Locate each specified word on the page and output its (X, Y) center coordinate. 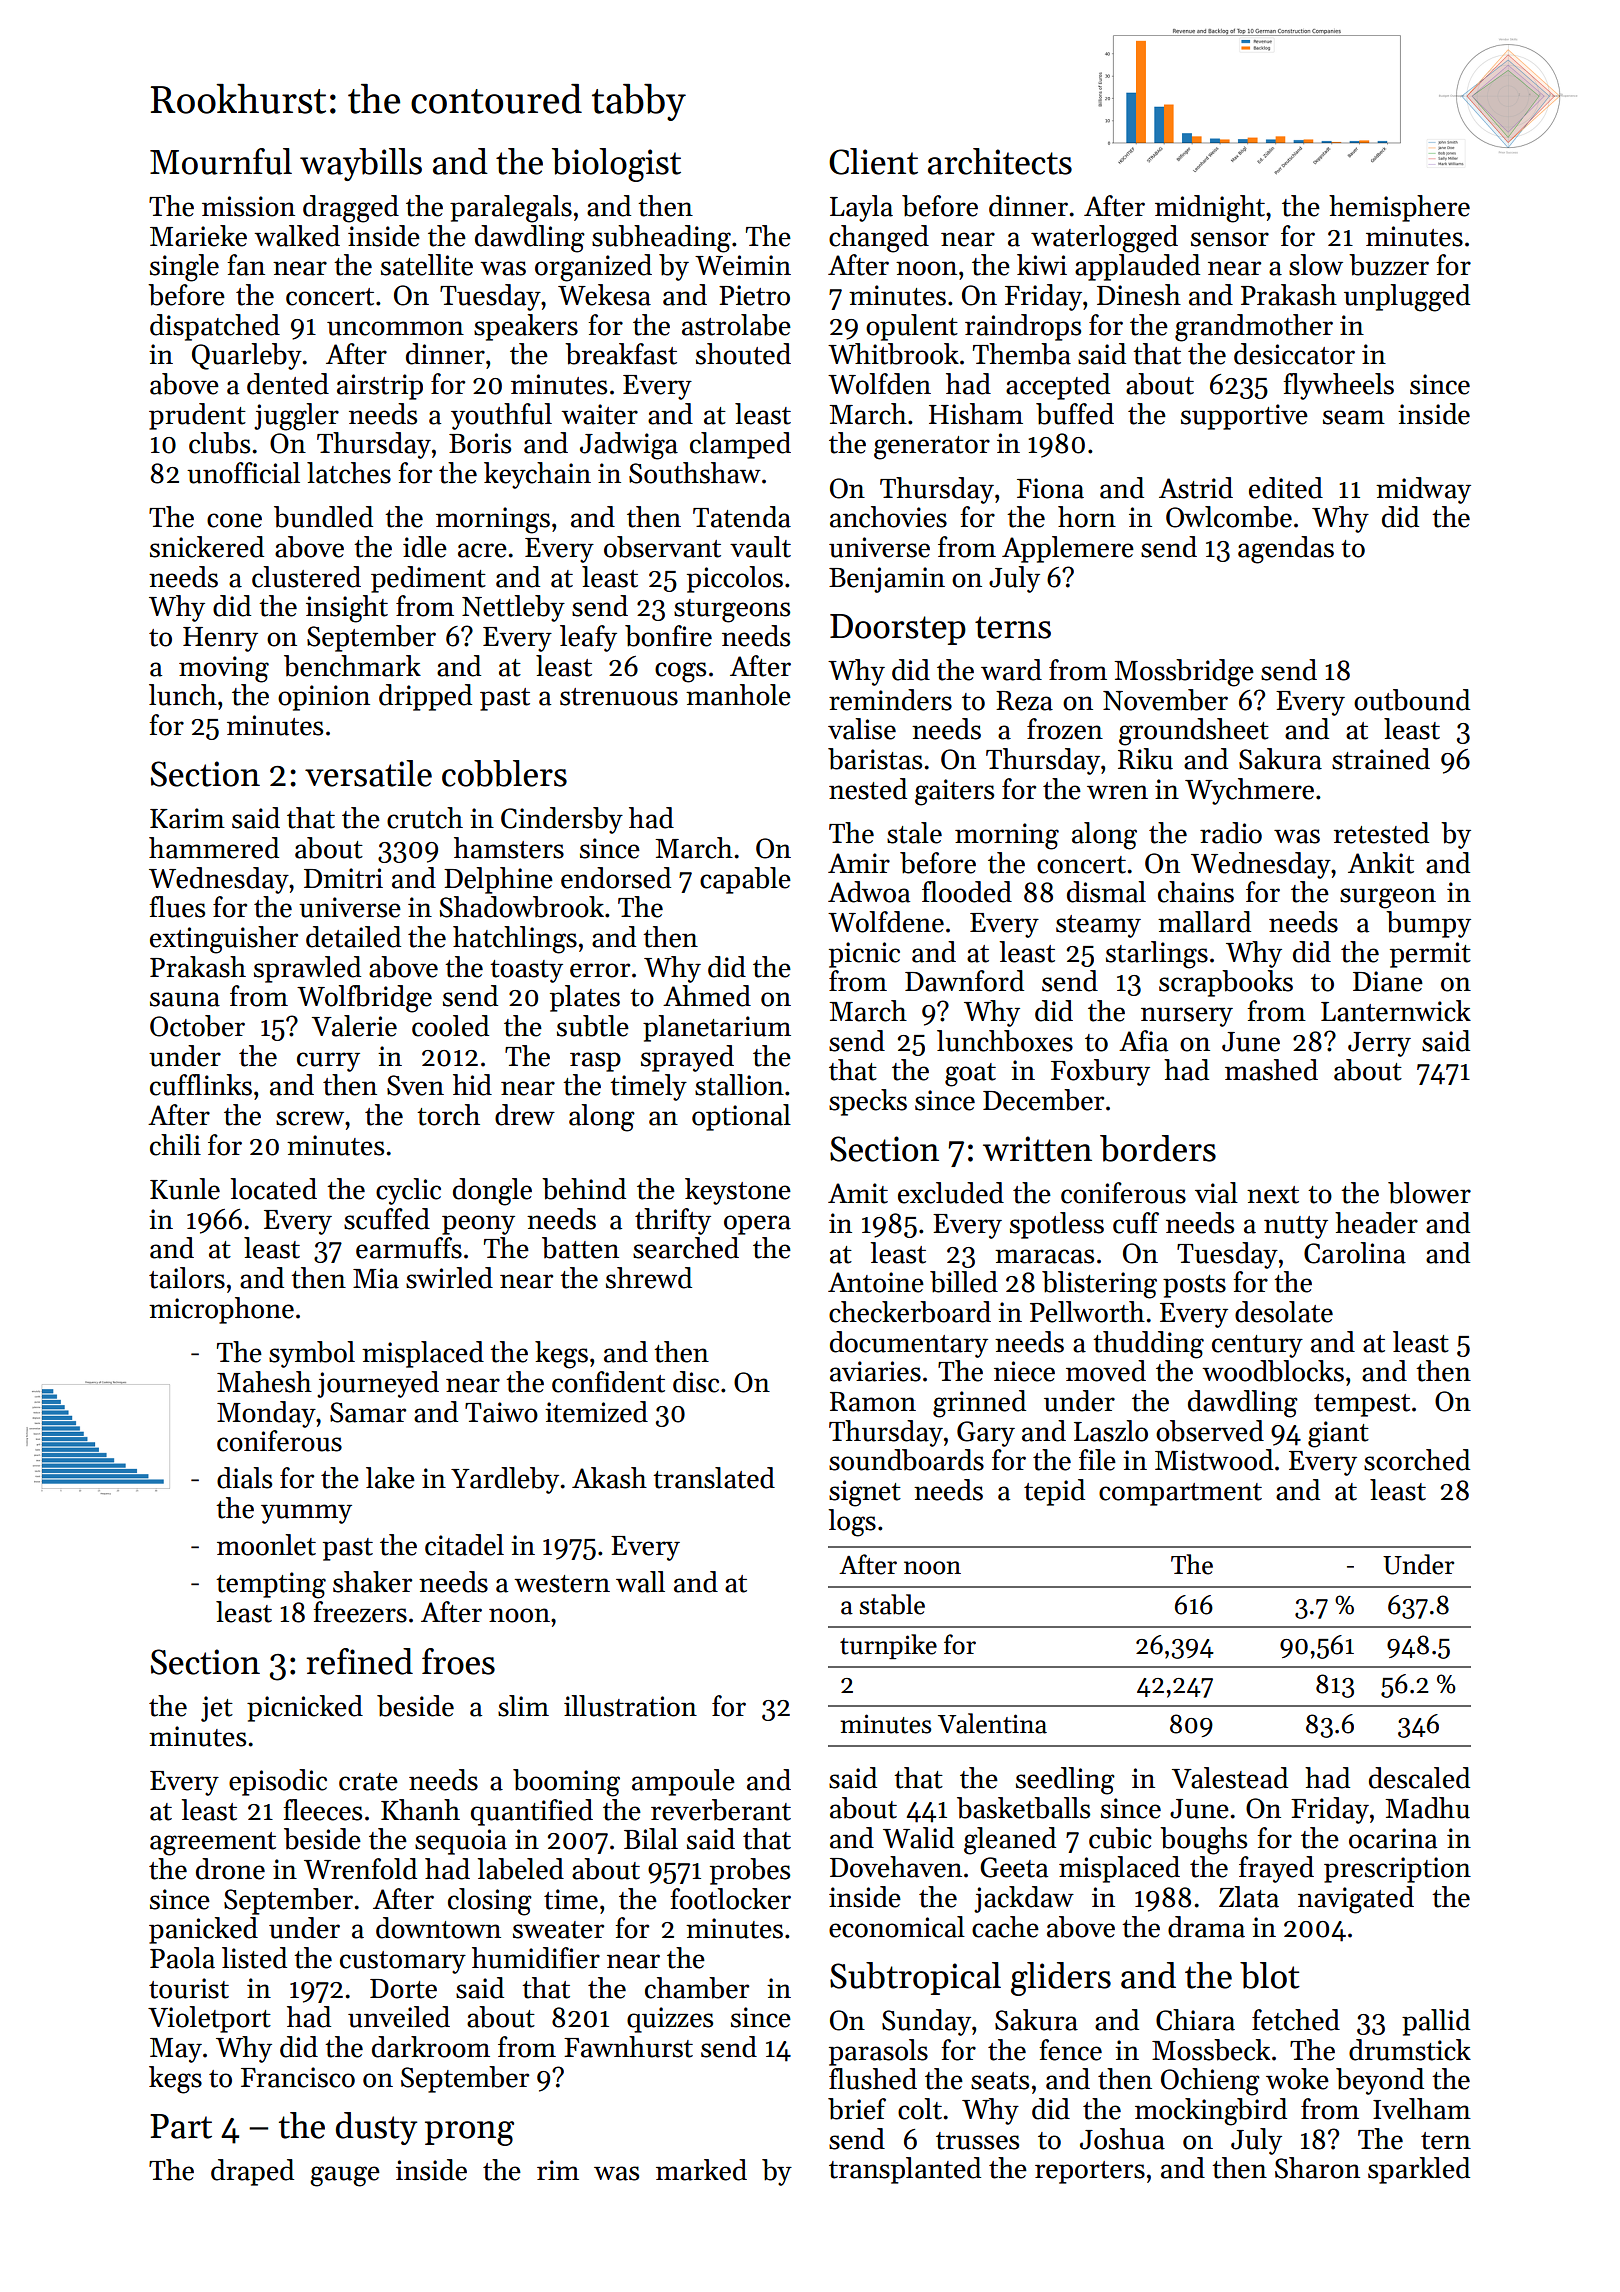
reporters (1090, 2172)
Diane (1388, 981)
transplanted (905, 2170)
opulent (912, 327)
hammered (214, 848)
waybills (361, 164)
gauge (345, 2176)
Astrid (1196, 488)
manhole (738, 695)
